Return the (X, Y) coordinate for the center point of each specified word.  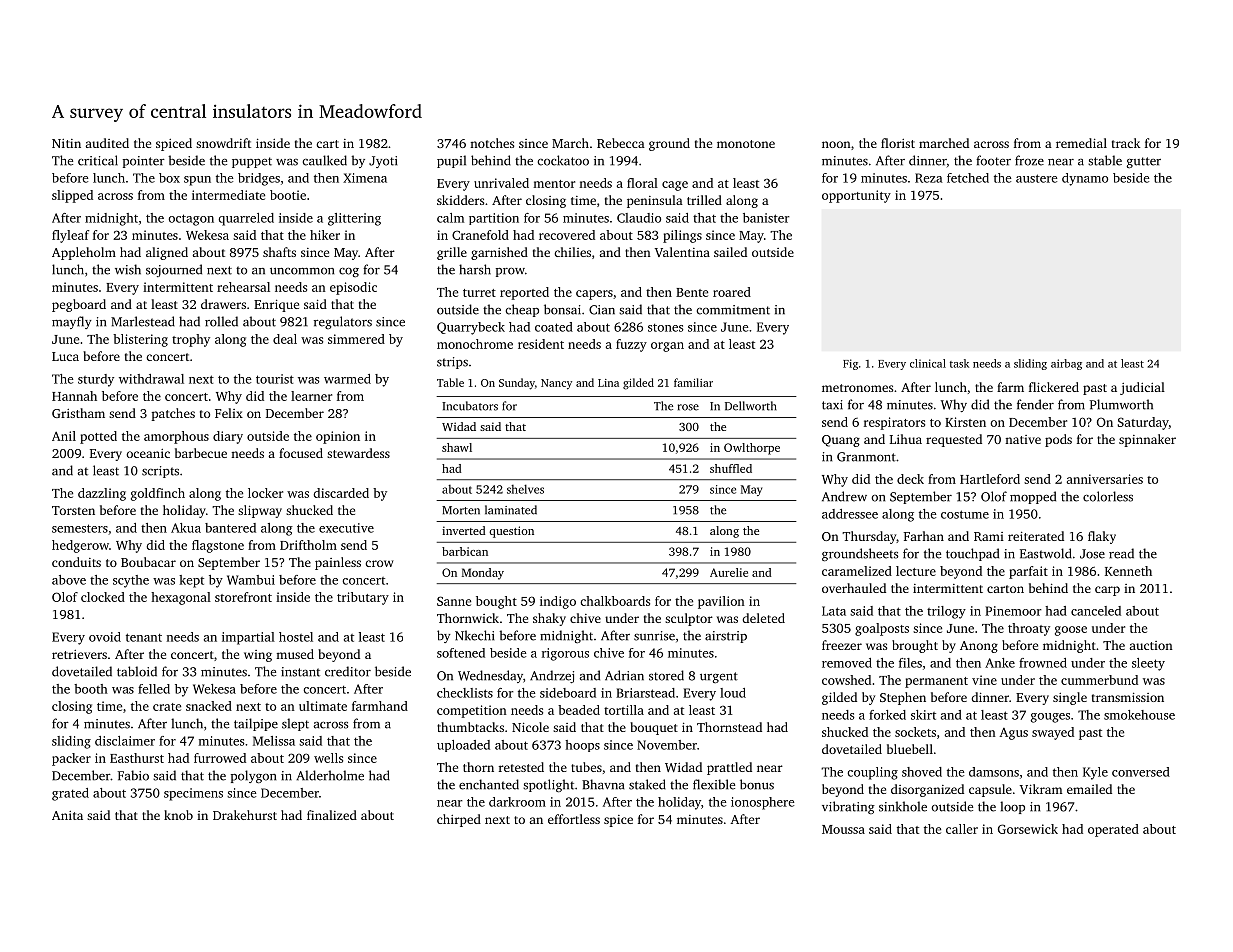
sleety (1148, 664)
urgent (719, 677)
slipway (260, 511)
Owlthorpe (752, 449)
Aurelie (729, 572)
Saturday (1143, 423)
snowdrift (223, 143)
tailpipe (256, 724)
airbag (1066, 364)
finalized (332, 815)
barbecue (201, 453)
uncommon (302, 271)
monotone (746, 144)
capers (594, 295)
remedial (1081, 143)
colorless (1108, 496)
